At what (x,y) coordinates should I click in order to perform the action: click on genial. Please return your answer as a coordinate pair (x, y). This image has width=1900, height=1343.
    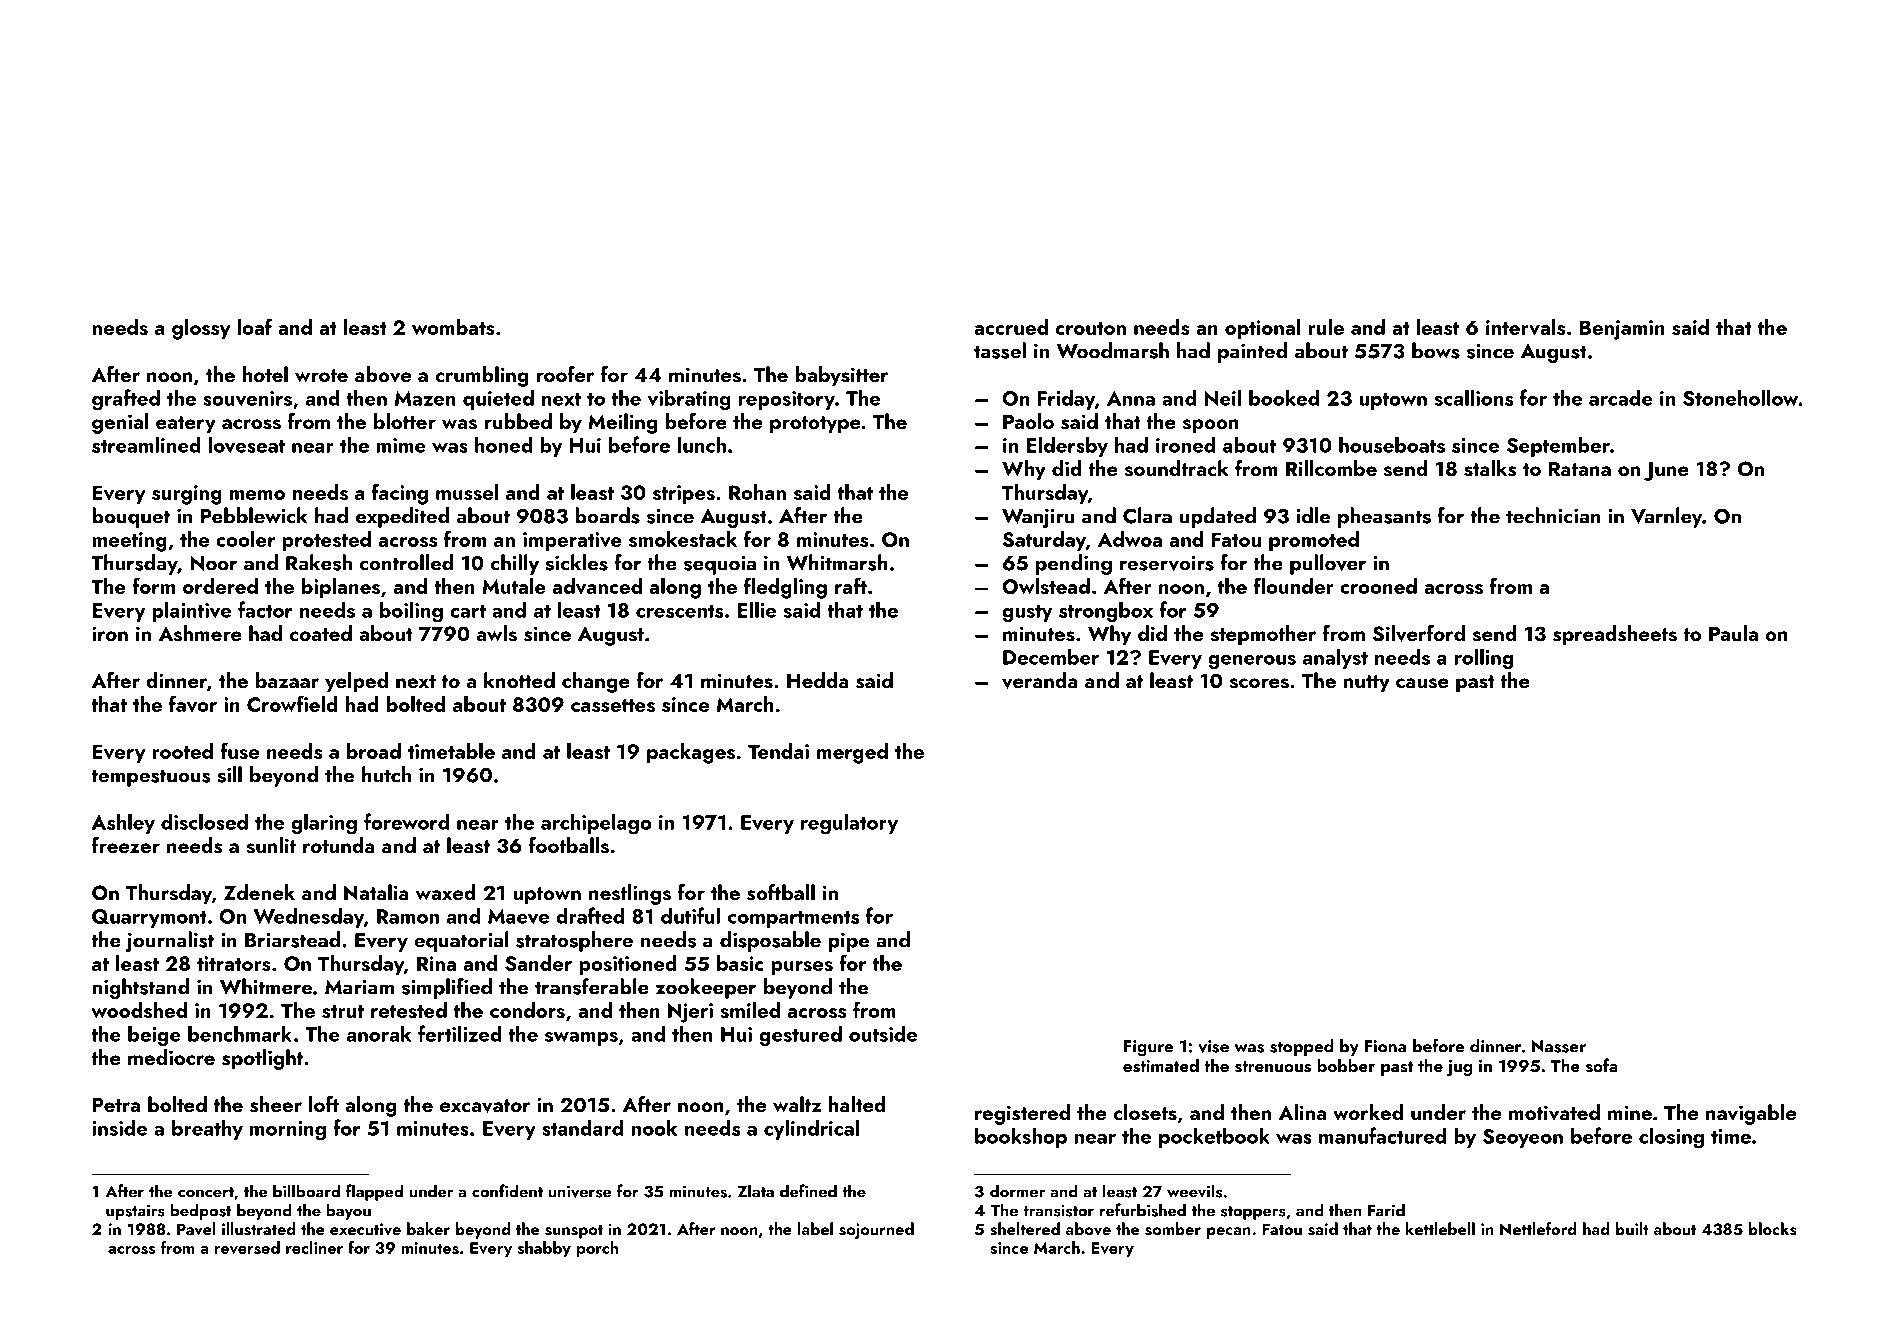
    Looking at the image, I should click on (120, 423).
